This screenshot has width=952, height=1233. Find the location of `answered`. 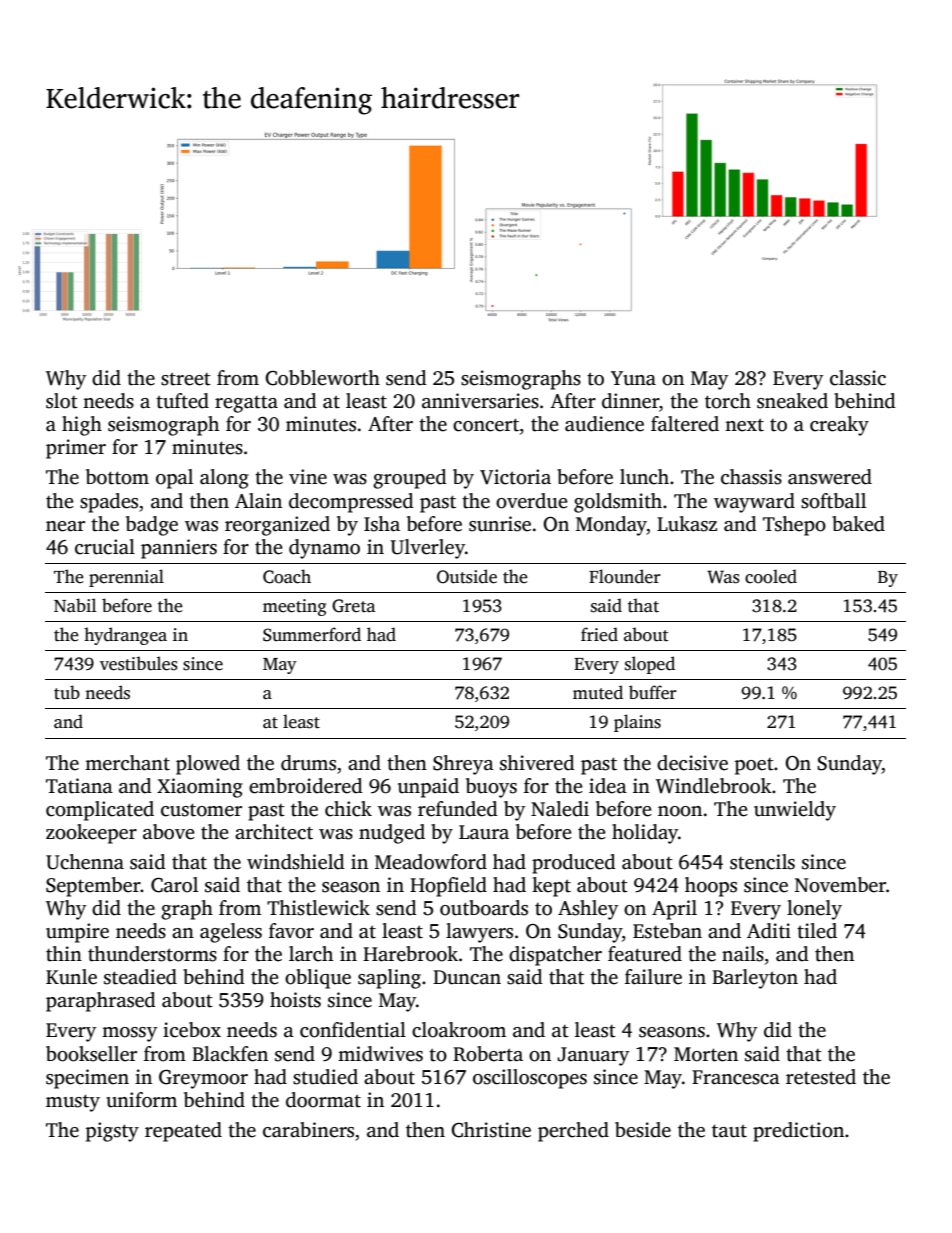

answered is located at coordinates (830, 477).
